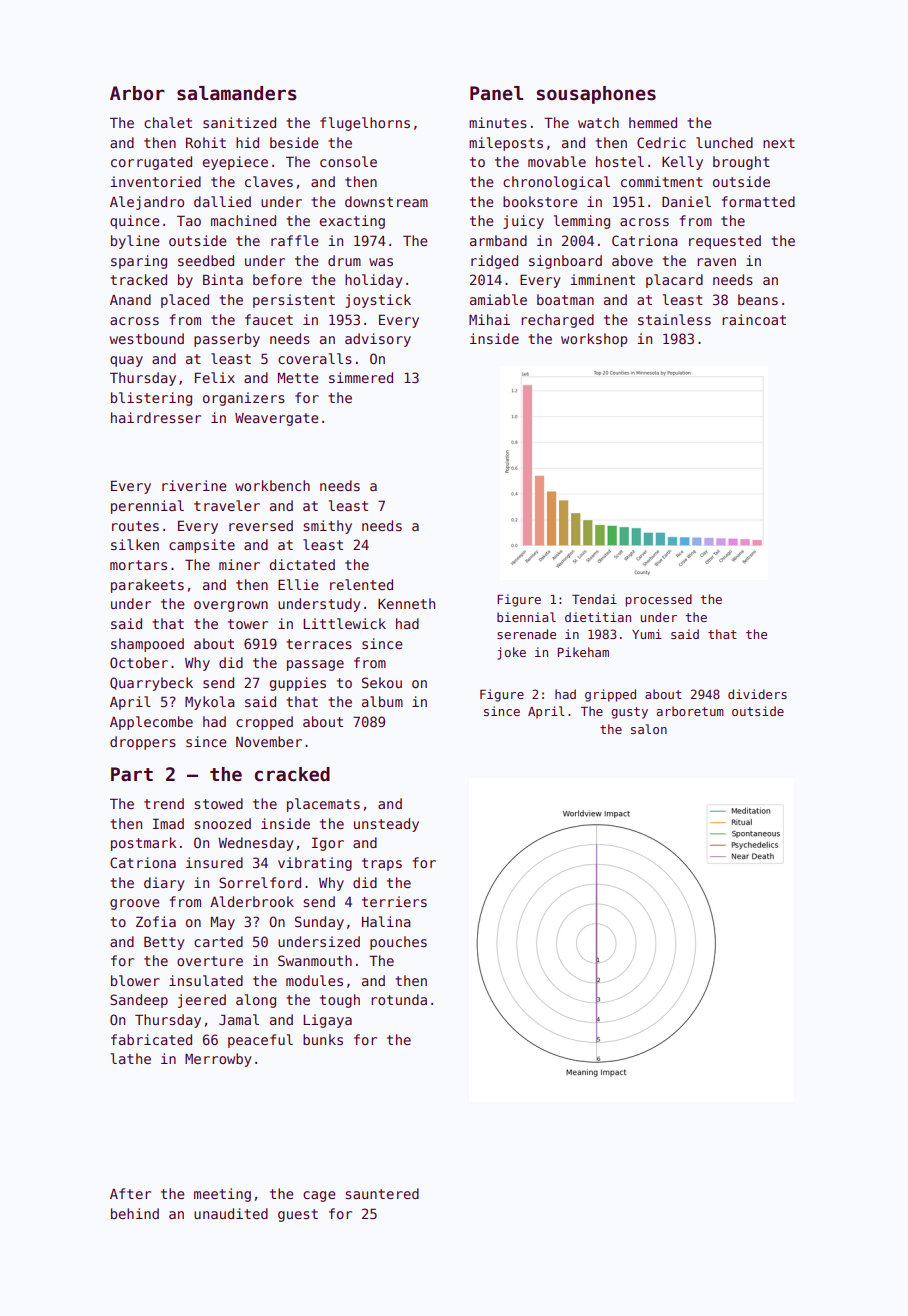 This page has width=908, height=1316. What do you see at coordinates (382, 1193) in the page?
I see `sauntered` at bounding box center [382, 1193].
